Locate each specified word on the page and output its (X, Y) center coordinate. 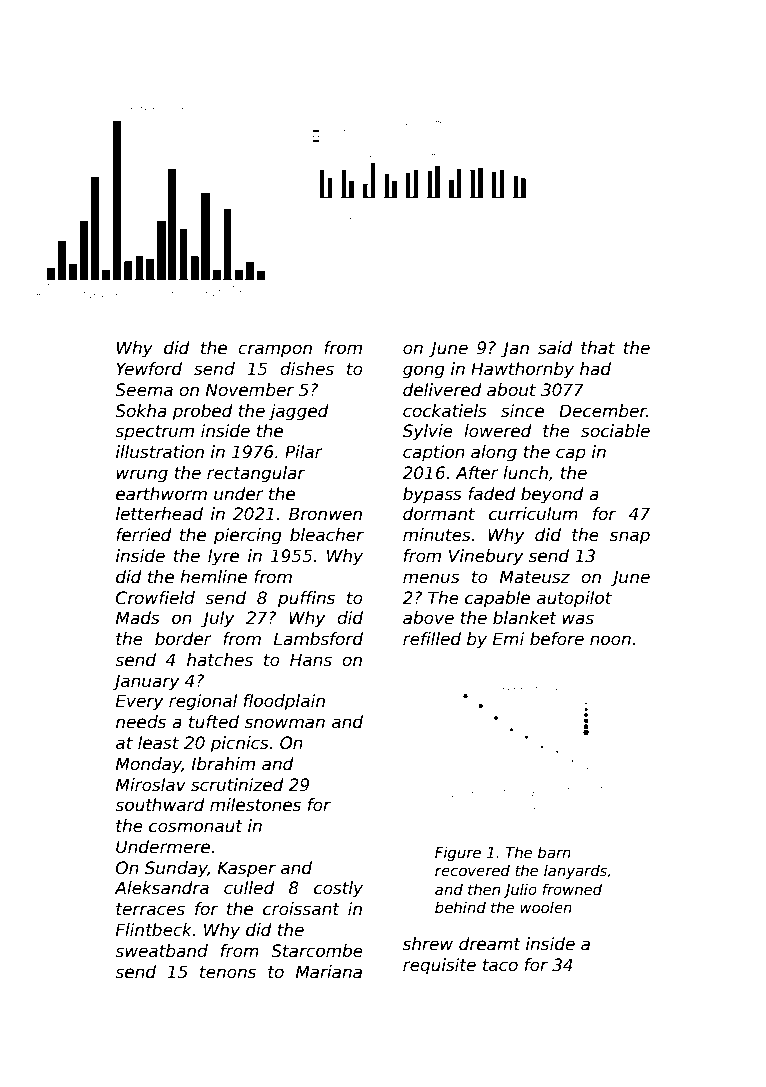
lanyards (575, 871)
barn (554, 852)
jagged (299, 412)
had (595, 369)
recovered (472, 870)
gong (424, 372)
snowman (285, 723)
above (428, 618)
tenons (228, 972)
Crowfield (155, 598)
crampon (275, 351)
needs (141, 722)
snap (630, 538)
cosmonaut (196, 826)
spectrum (154, 433)
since (522, 411)
